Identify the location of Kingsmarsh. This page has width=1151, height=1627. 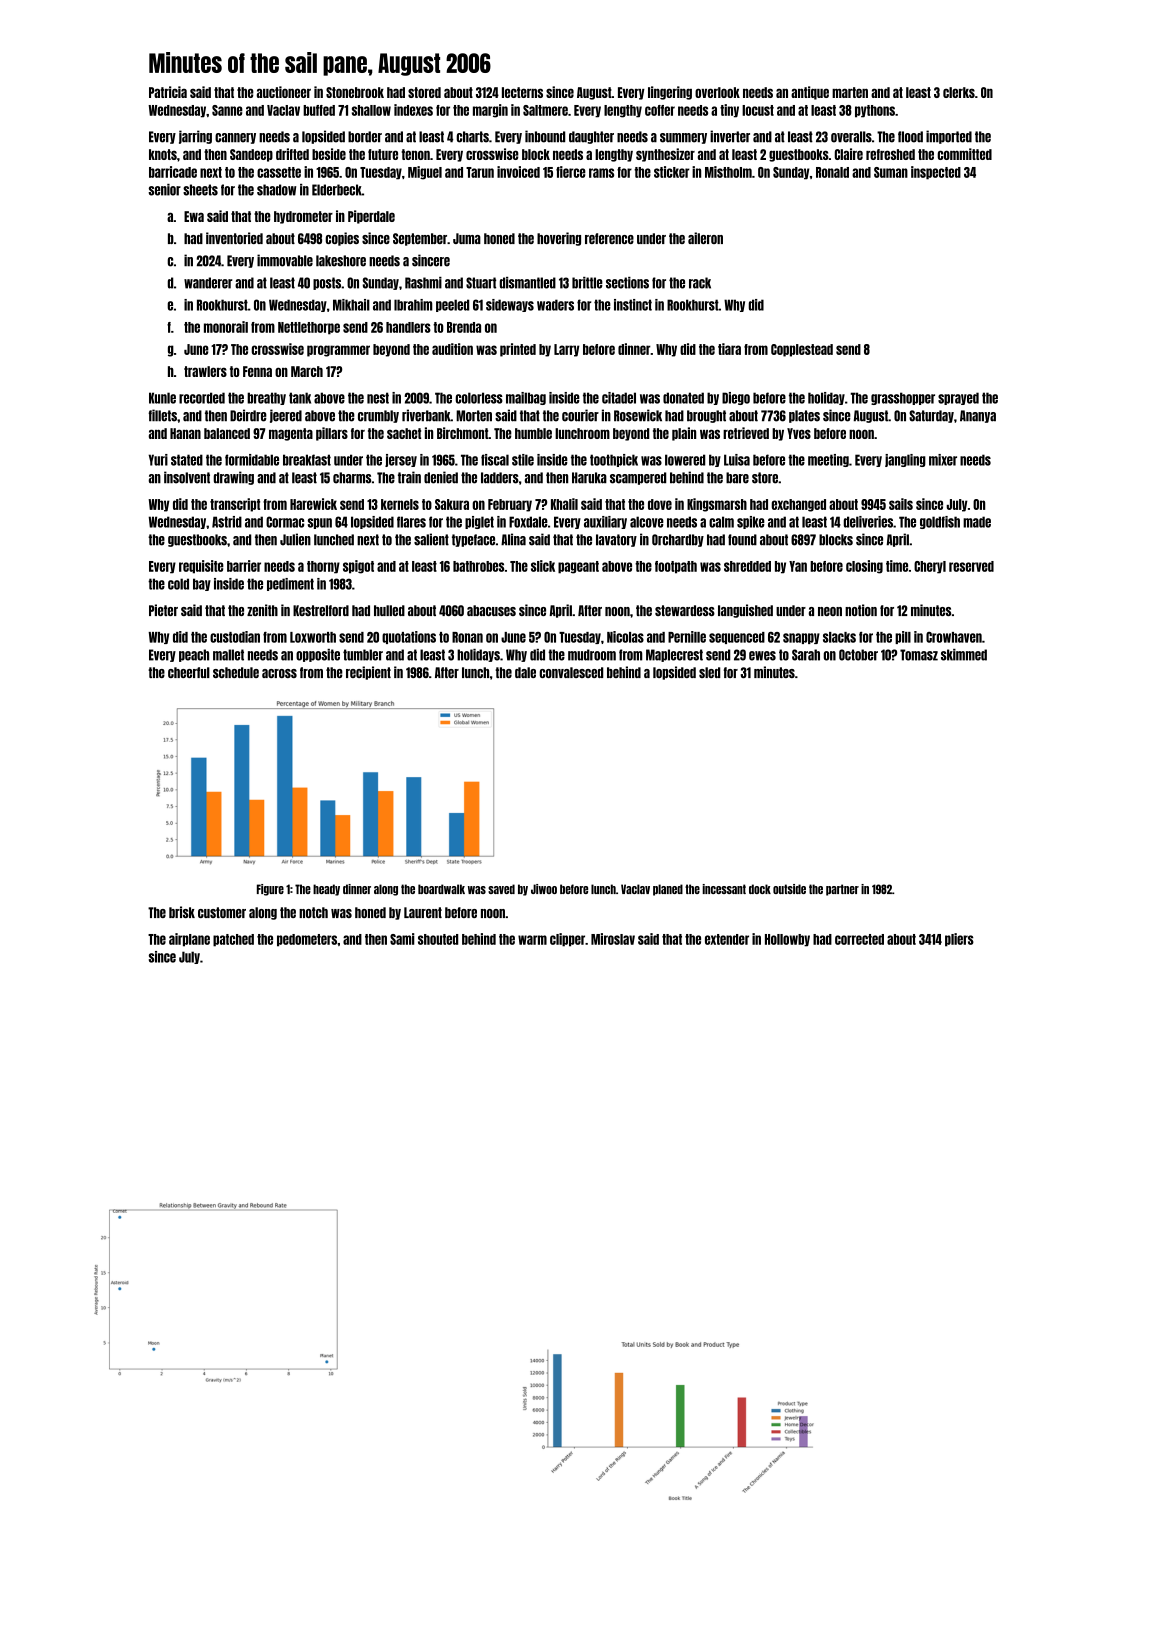
(717, 505).
